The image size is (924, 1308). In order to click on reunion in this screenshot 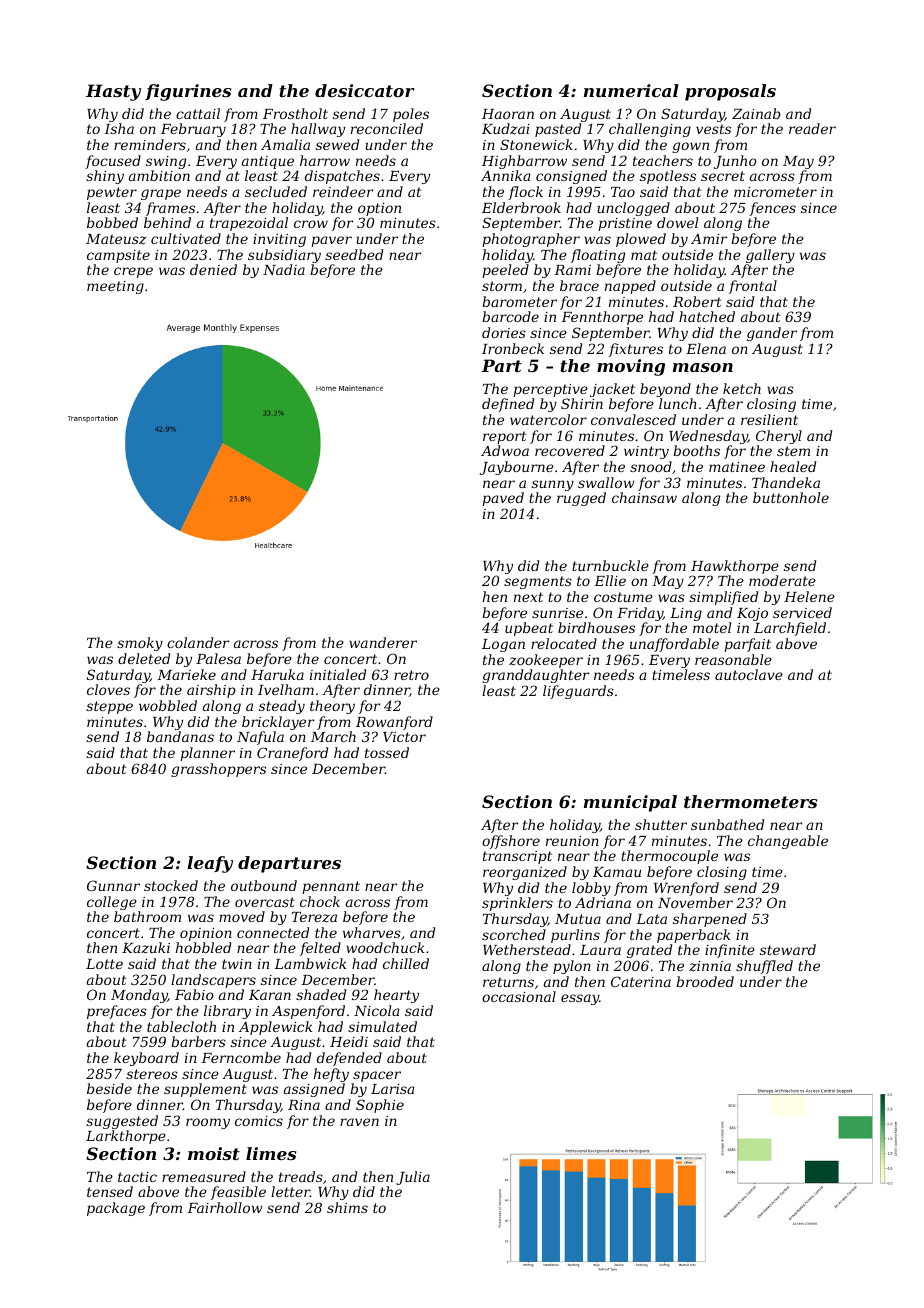, I will do `click(572, 841)`.
